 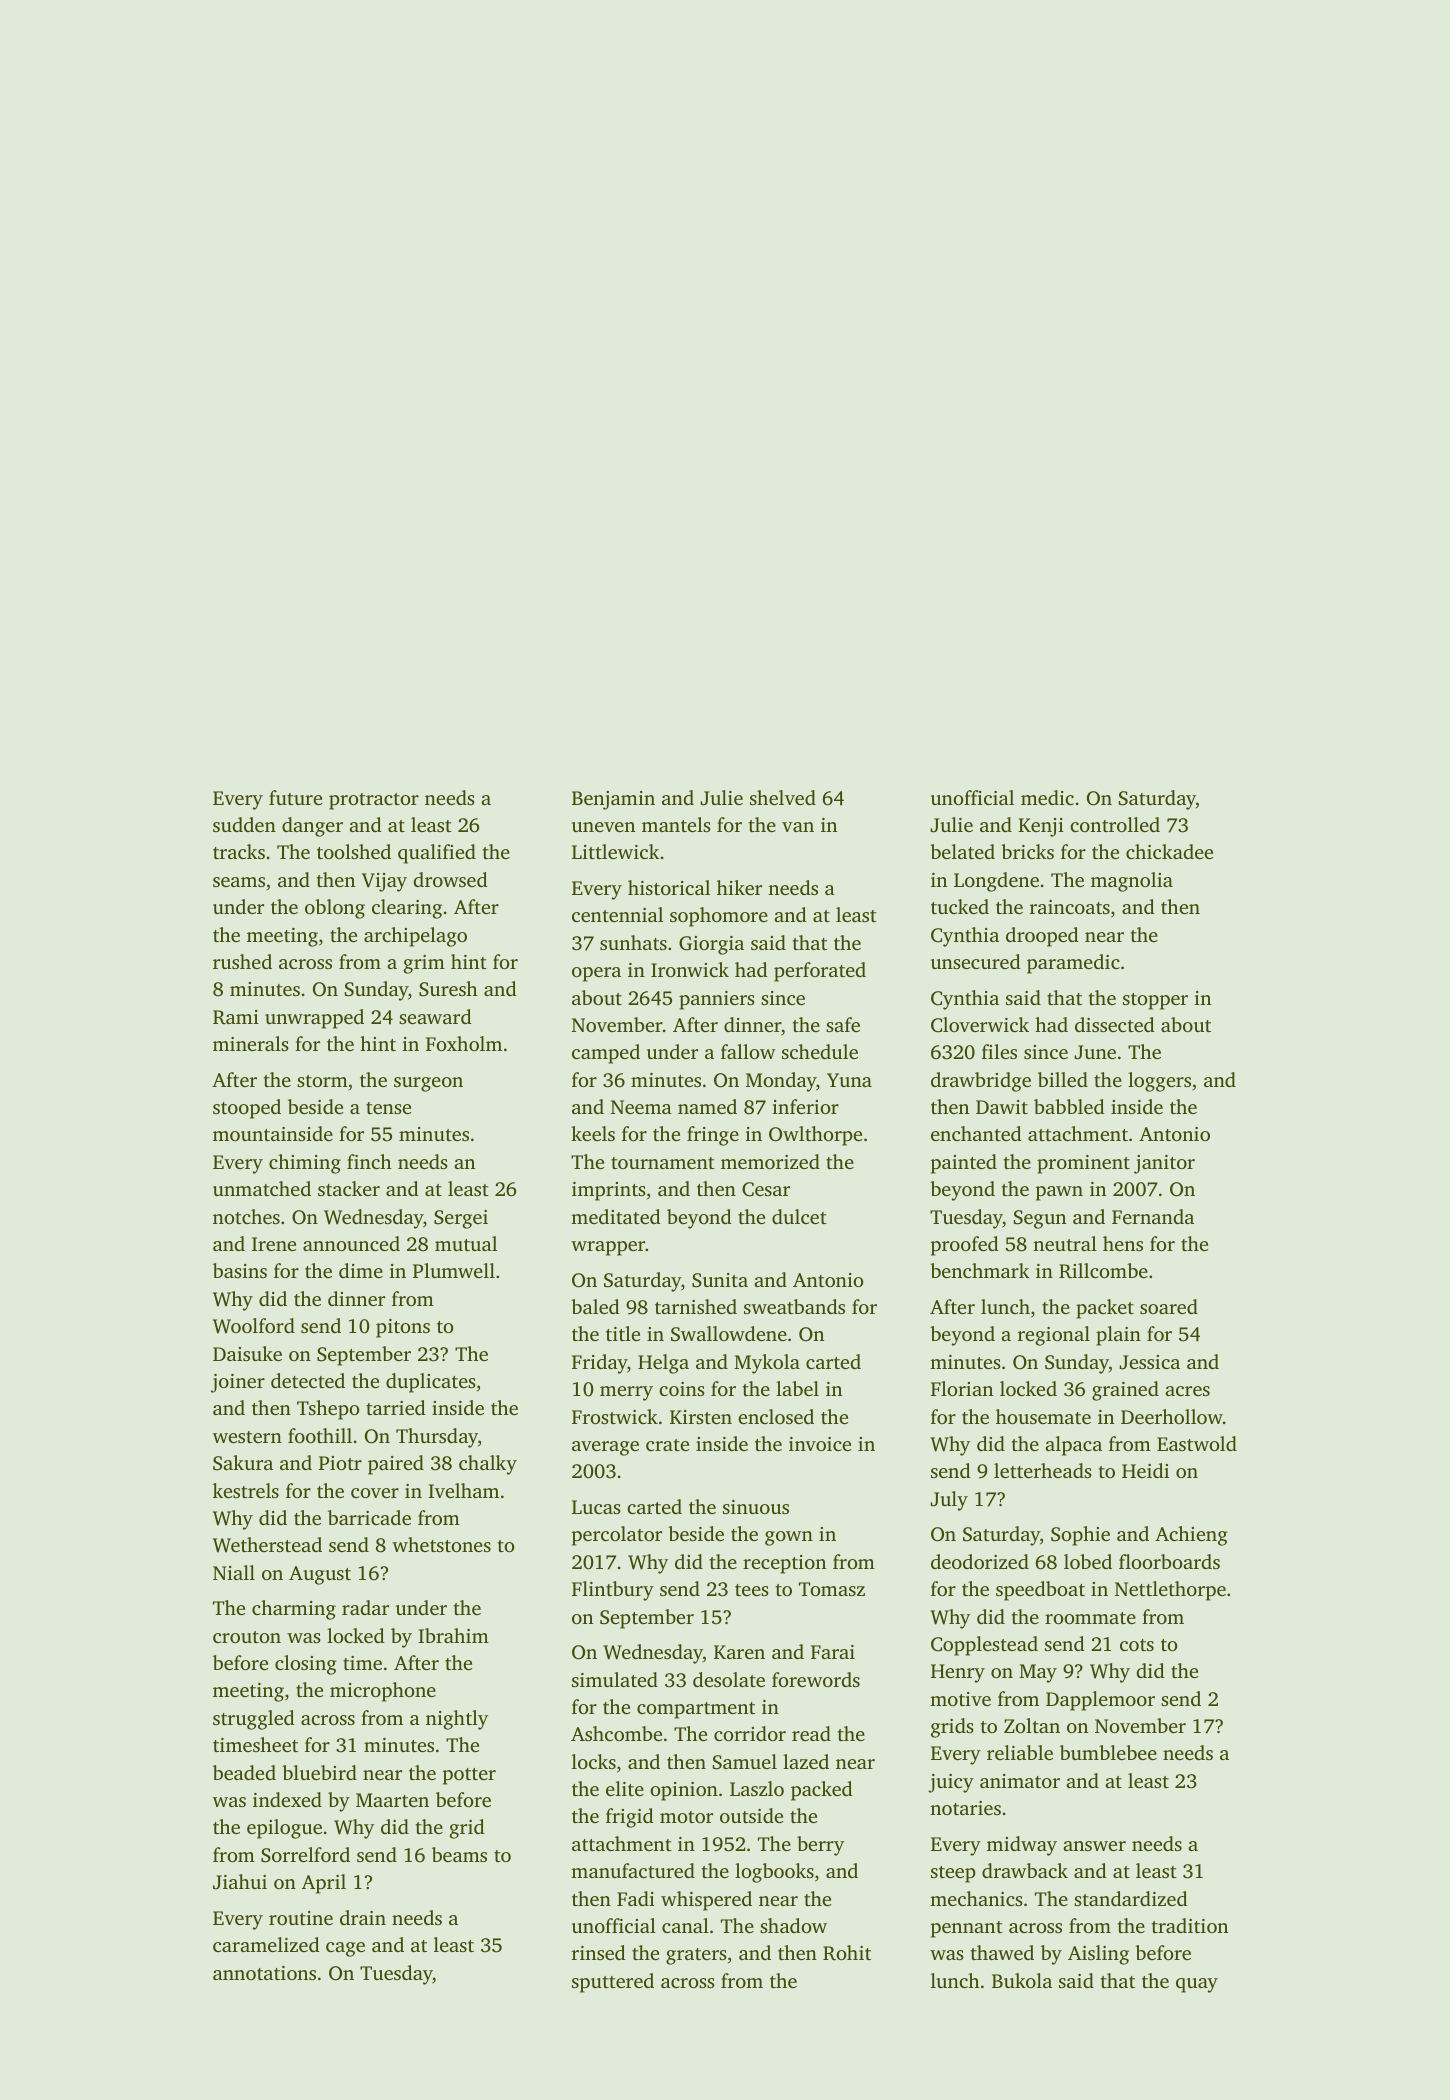 What do you see at coordinates (783, 797) in the document?
I see `shelved` at bounding box center [783, 797].
